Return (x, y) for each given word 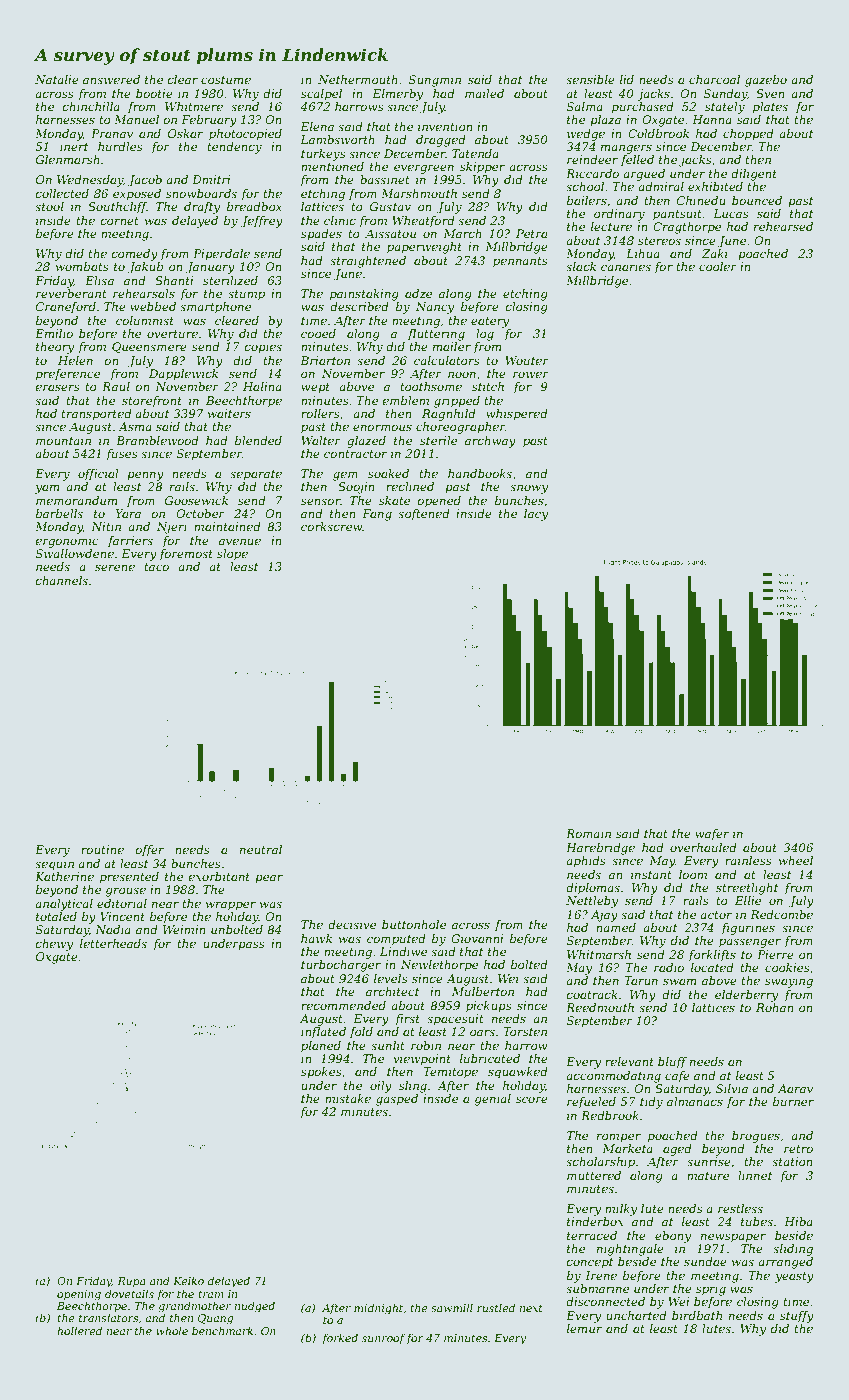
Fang (377, 515)
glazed (366, 442)
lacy (536, 515)
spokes (321, 1073)
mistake (348, 1098)
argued (644, 175)
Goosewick (196, 500)
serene (115, 567)
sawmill (452, 1307)
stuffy (797, 1317)
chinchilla (91, 106)
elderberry (746, 996)
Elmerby (397, 95)
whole (172, 1330)
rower (531, 374)
